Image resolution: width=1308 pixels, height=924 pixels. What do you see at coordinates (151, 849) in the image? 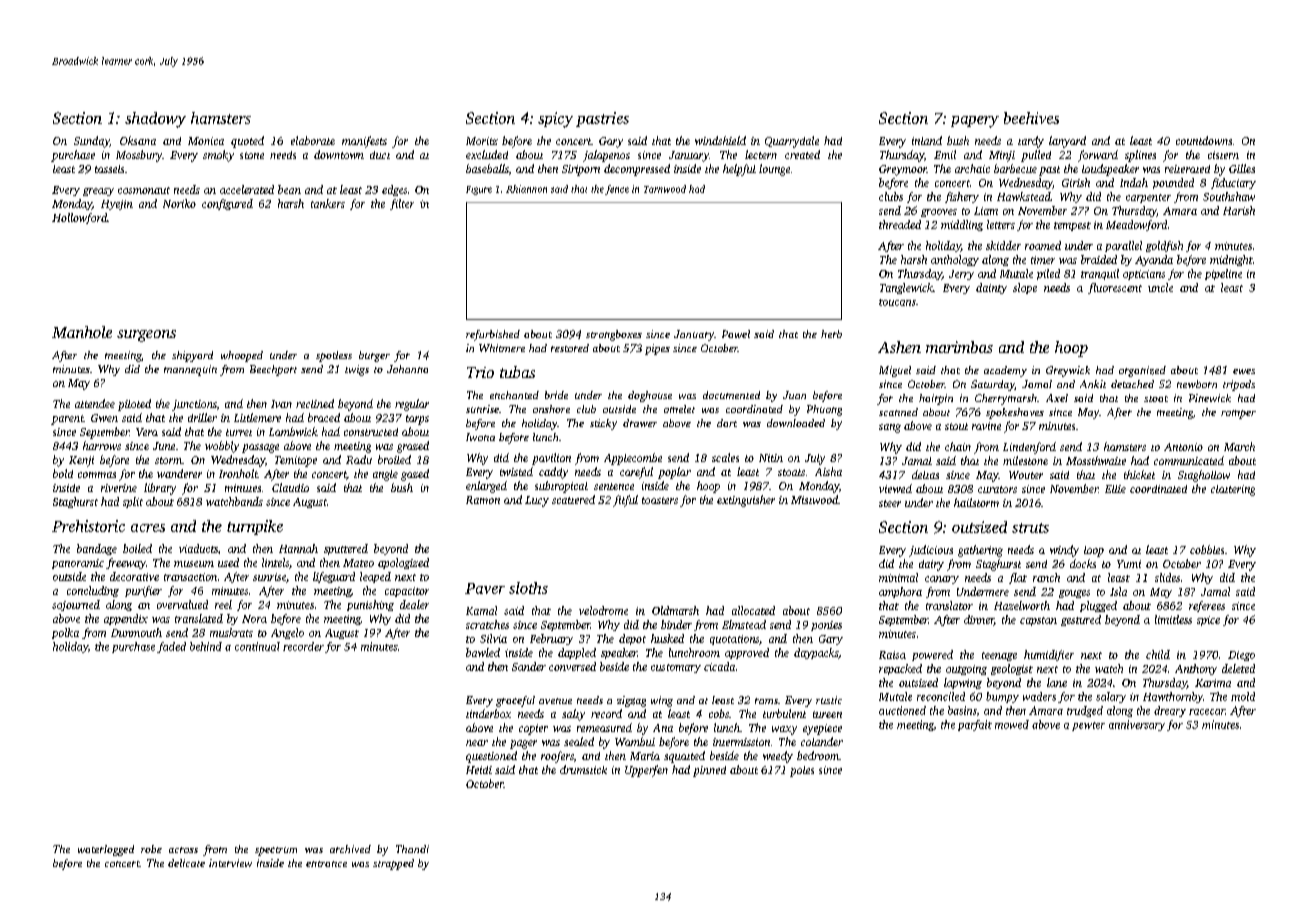
I see `robe` at bounding box center [151, 849].
